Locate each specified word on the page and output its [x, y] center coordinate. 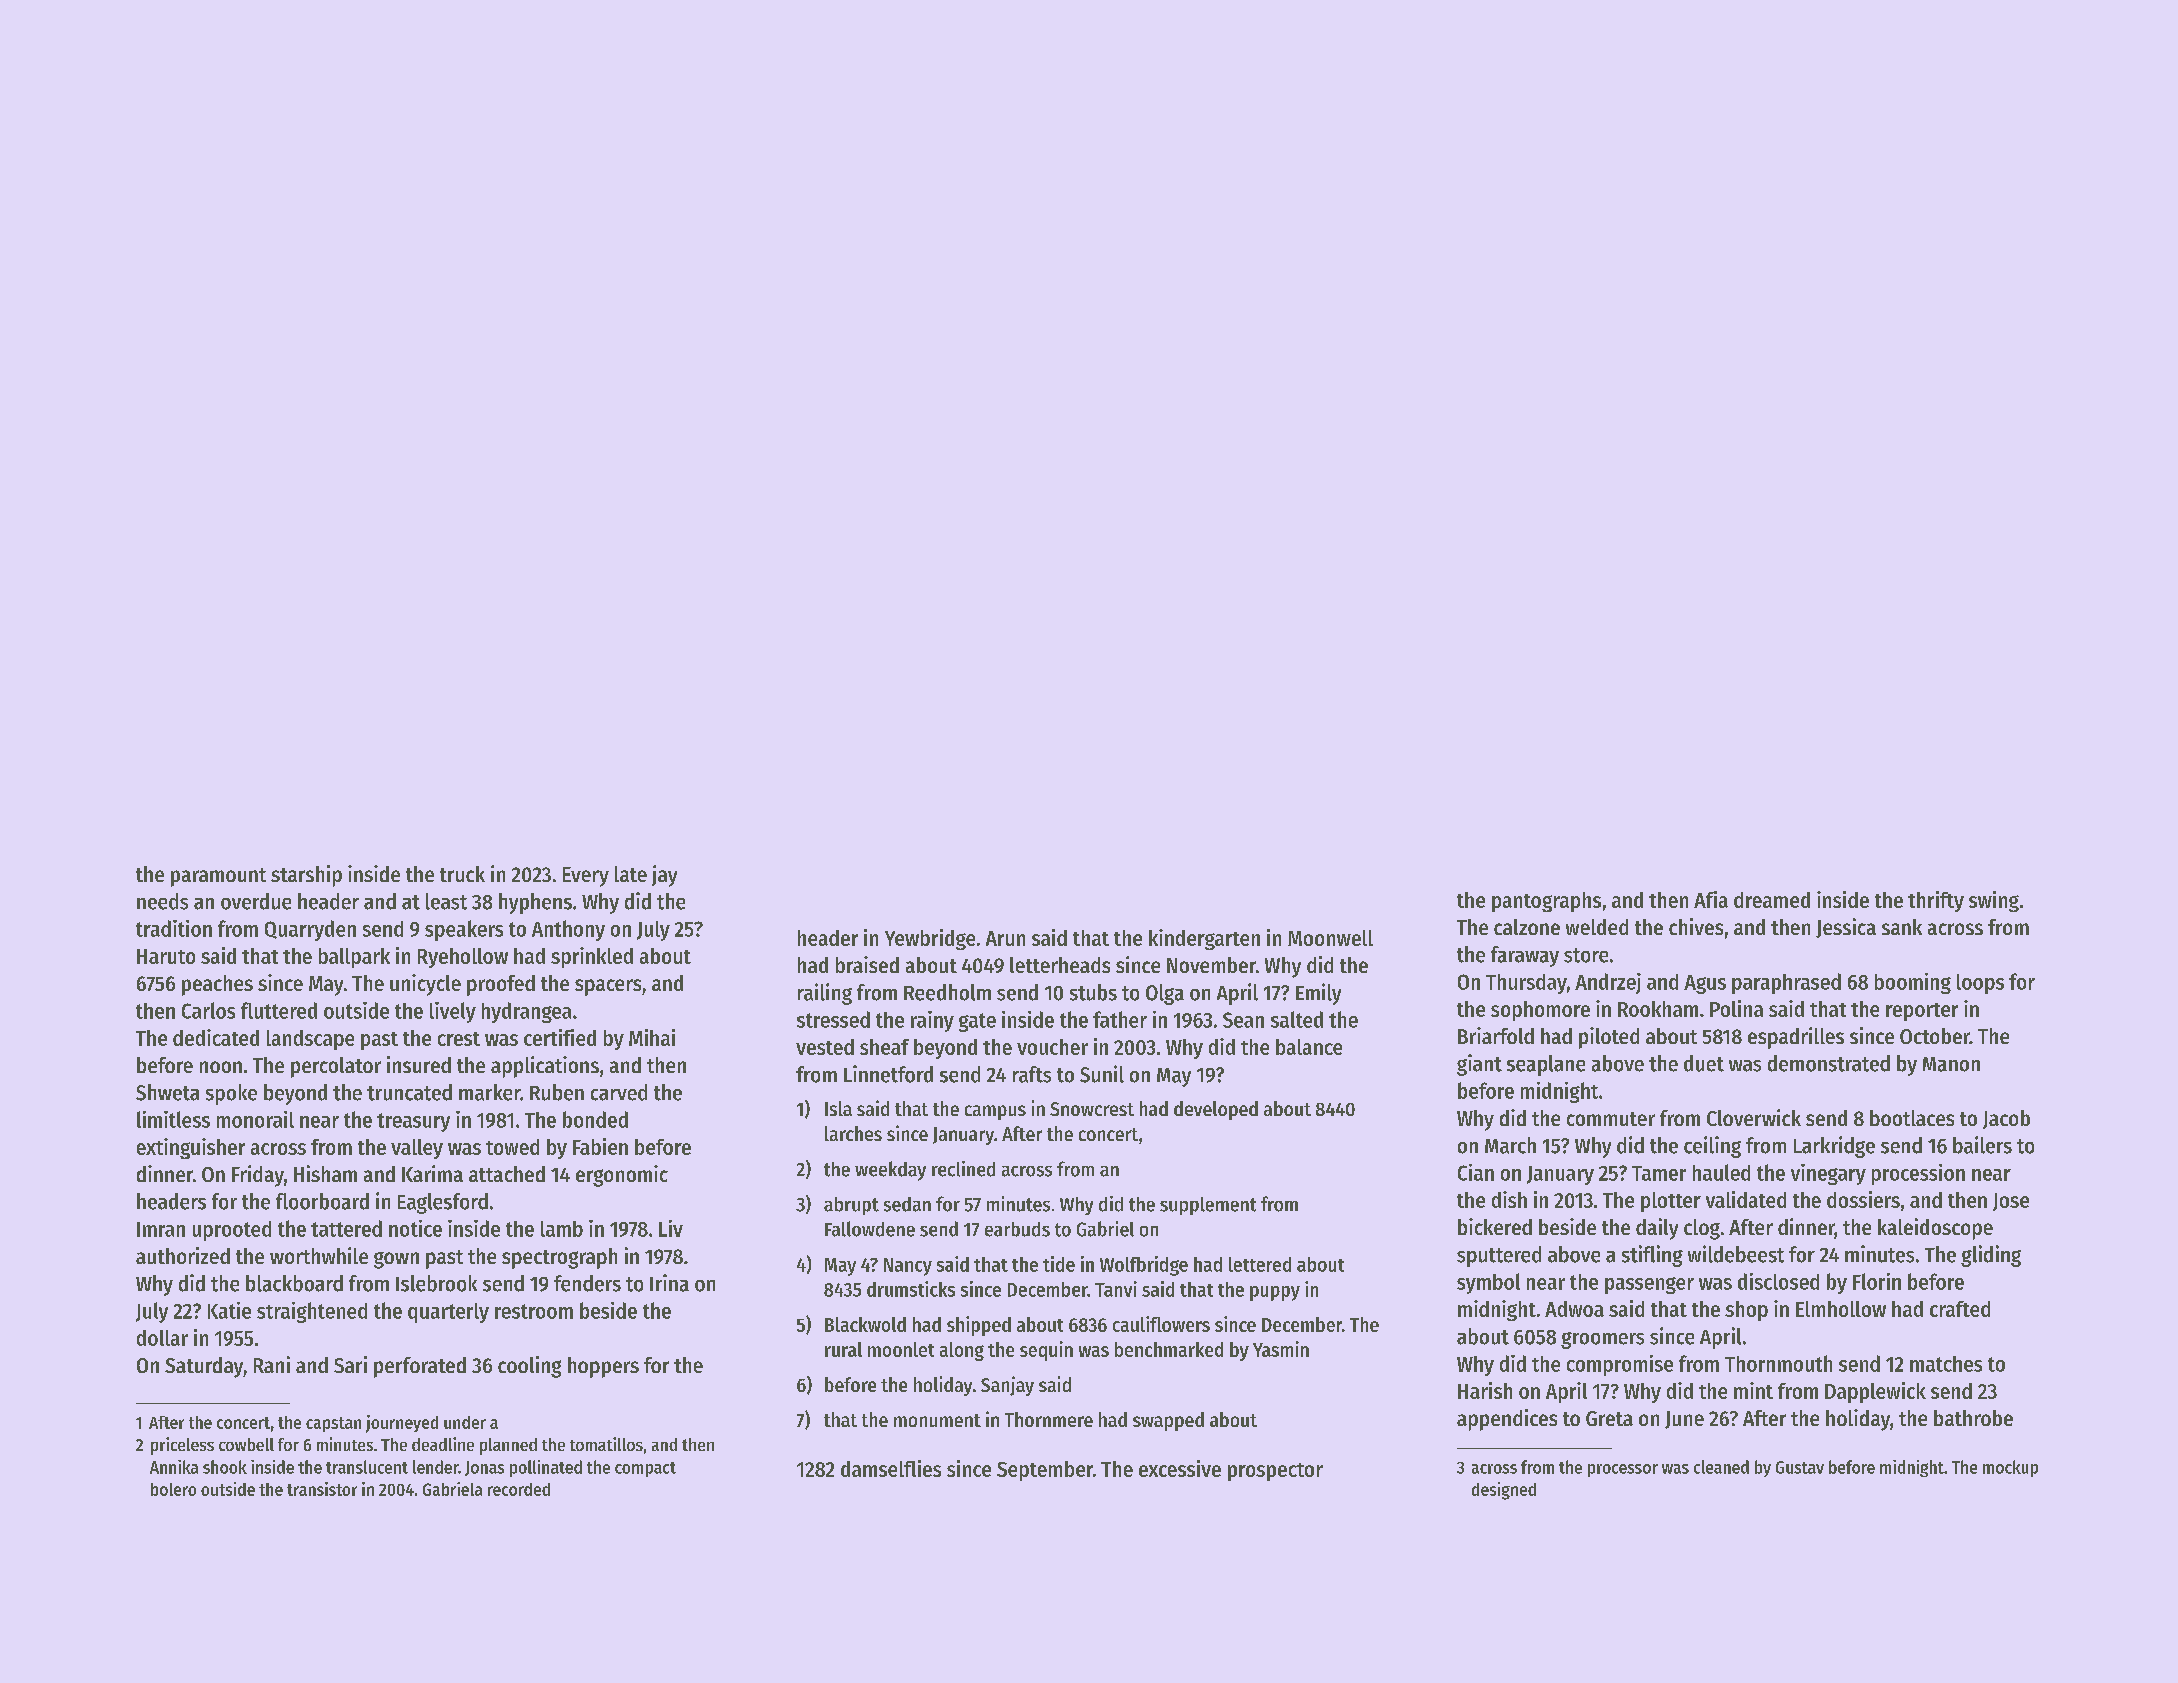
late [631, 874]
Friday [258, 1176]
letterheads [1060, 965]
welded [1597, 927]
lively [453, 1012]
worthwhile [319, 1255]
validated [1746, 1199]
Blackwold [865, 1324]
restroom [534, 1311]
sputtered [1499, 1256]
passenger [1649, 1285]
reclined [963, 1169]
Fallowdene [870, 1229]
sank [1902, 927]
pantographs [1546, 902]
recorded [519, 1489]
